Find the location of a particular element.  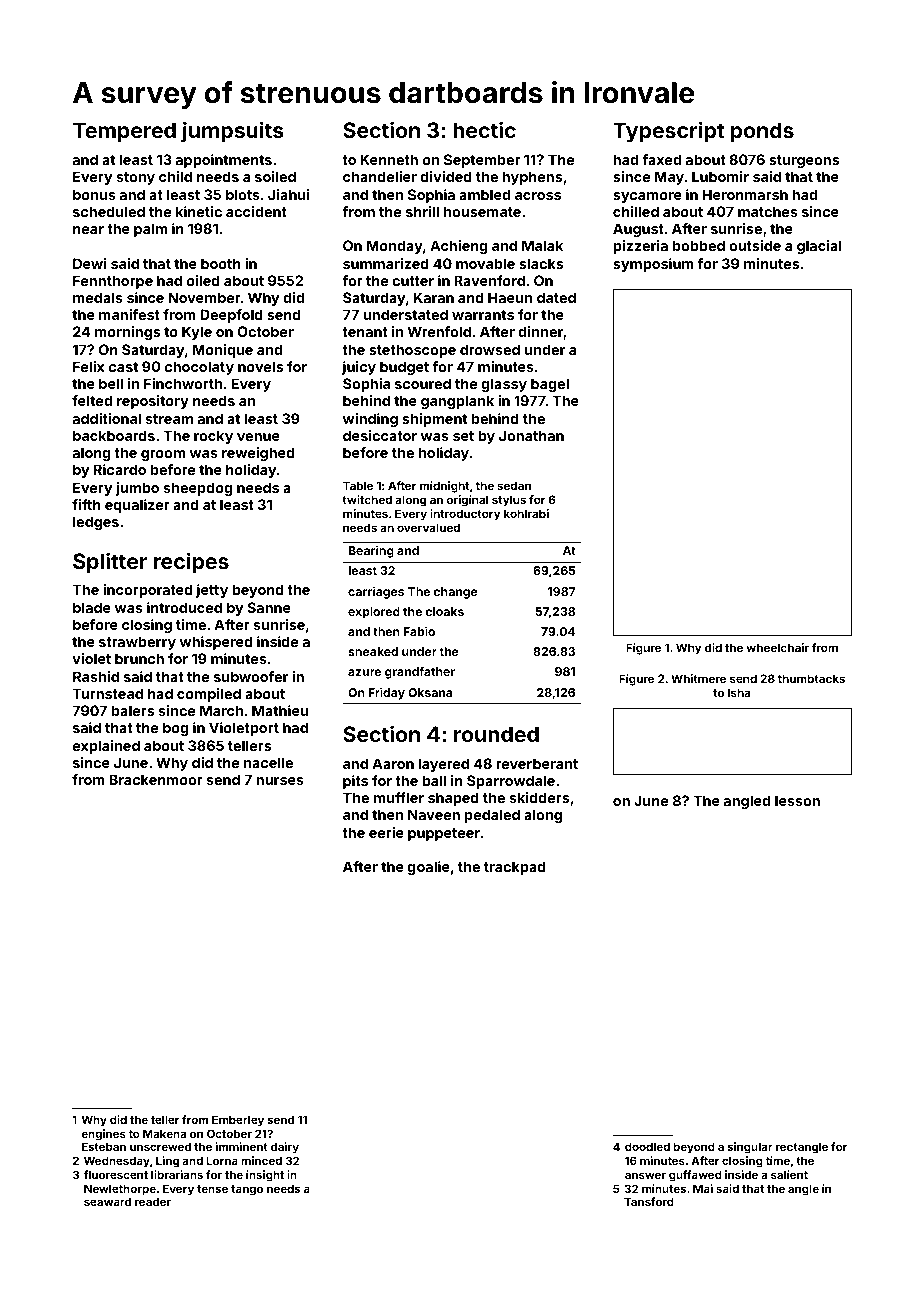

Splitter is located at coordinates (110, 563).
